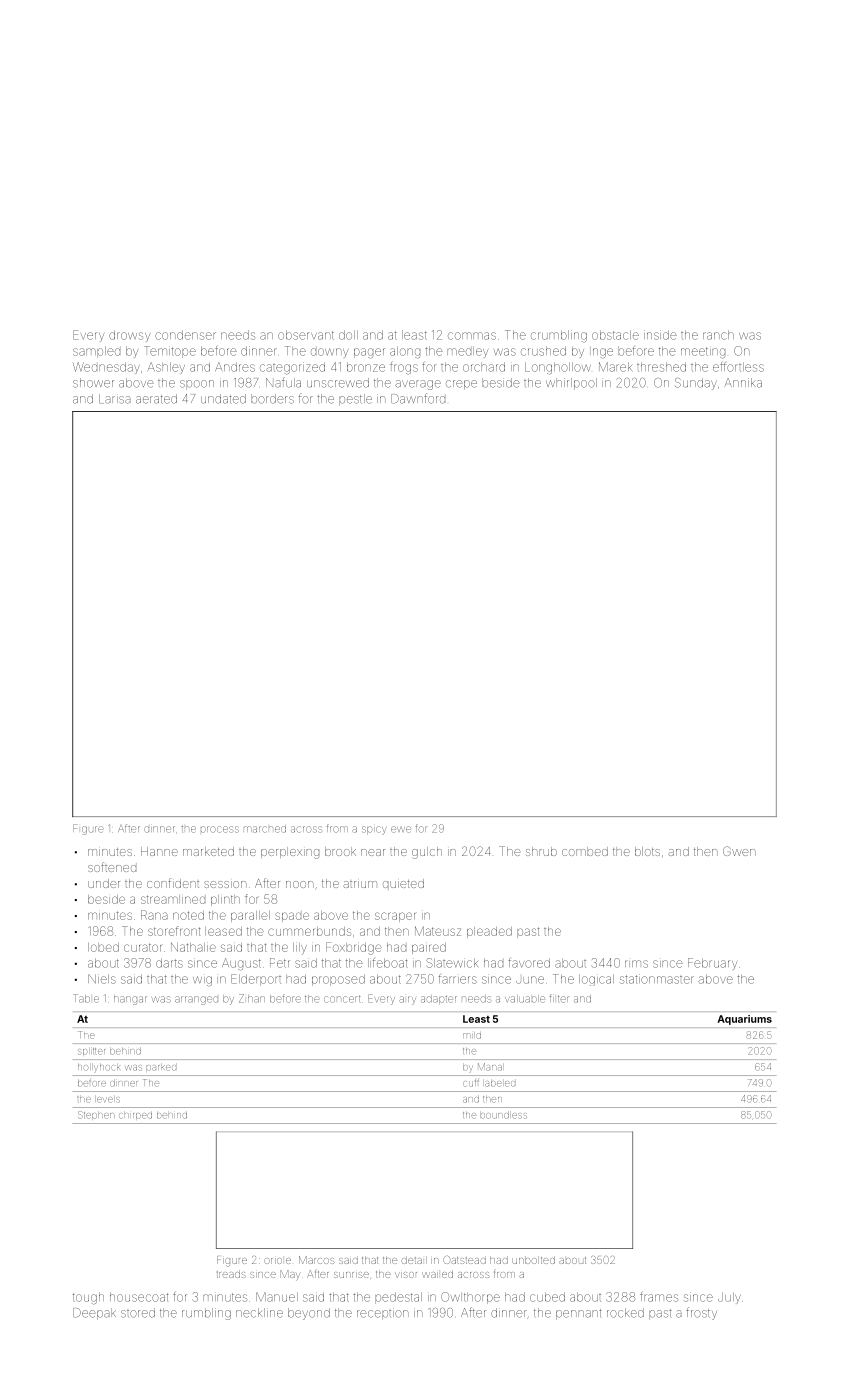 This document has width=849, height=1400. What do you see at coordinates (743, 383) in the document?
I see `Annika` at bounding box center [743, 383].
